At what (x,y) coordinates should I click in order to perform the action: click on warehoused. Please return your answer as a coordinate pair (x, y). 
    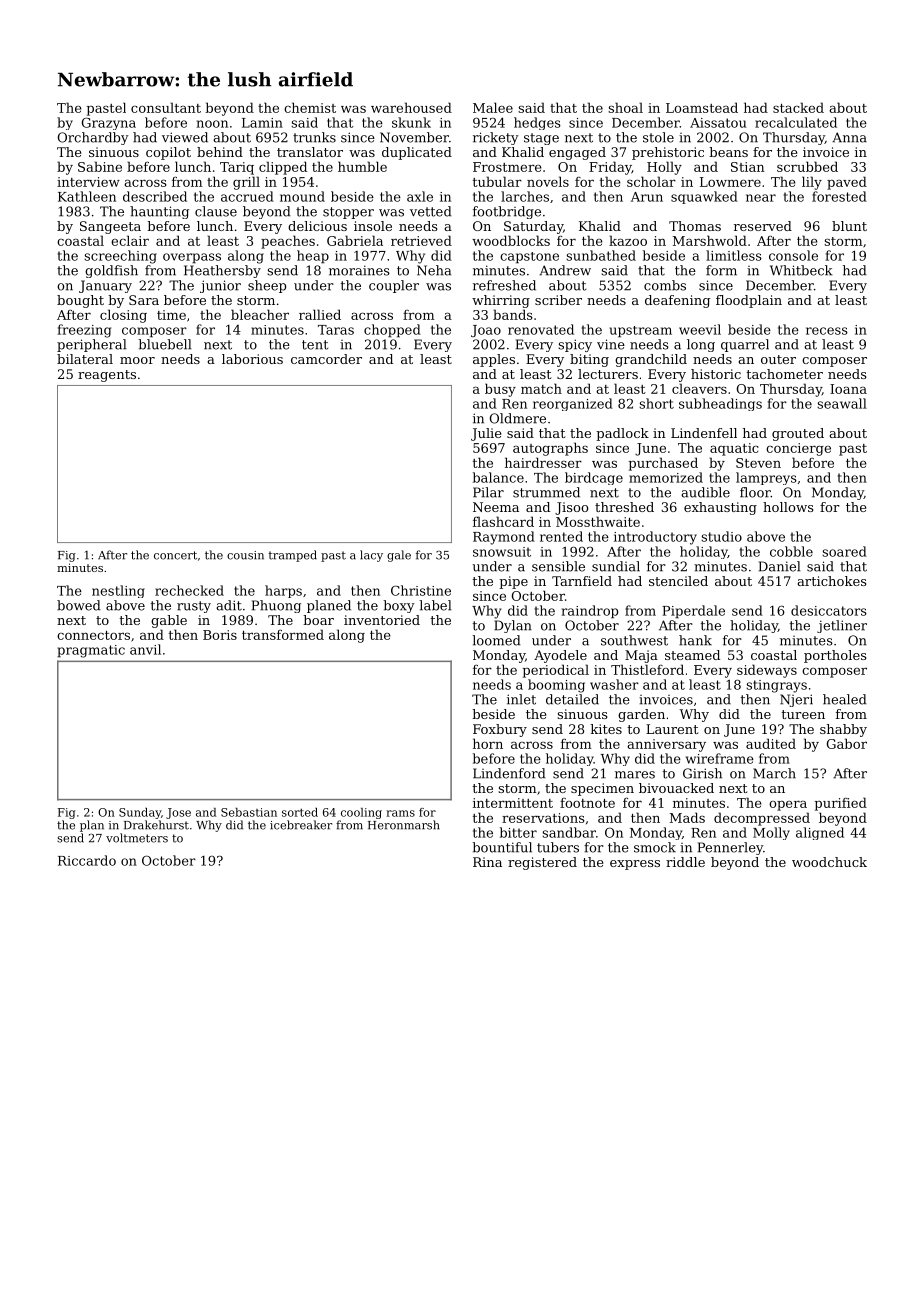
    Looking at the image, I should click on (411, 107).
